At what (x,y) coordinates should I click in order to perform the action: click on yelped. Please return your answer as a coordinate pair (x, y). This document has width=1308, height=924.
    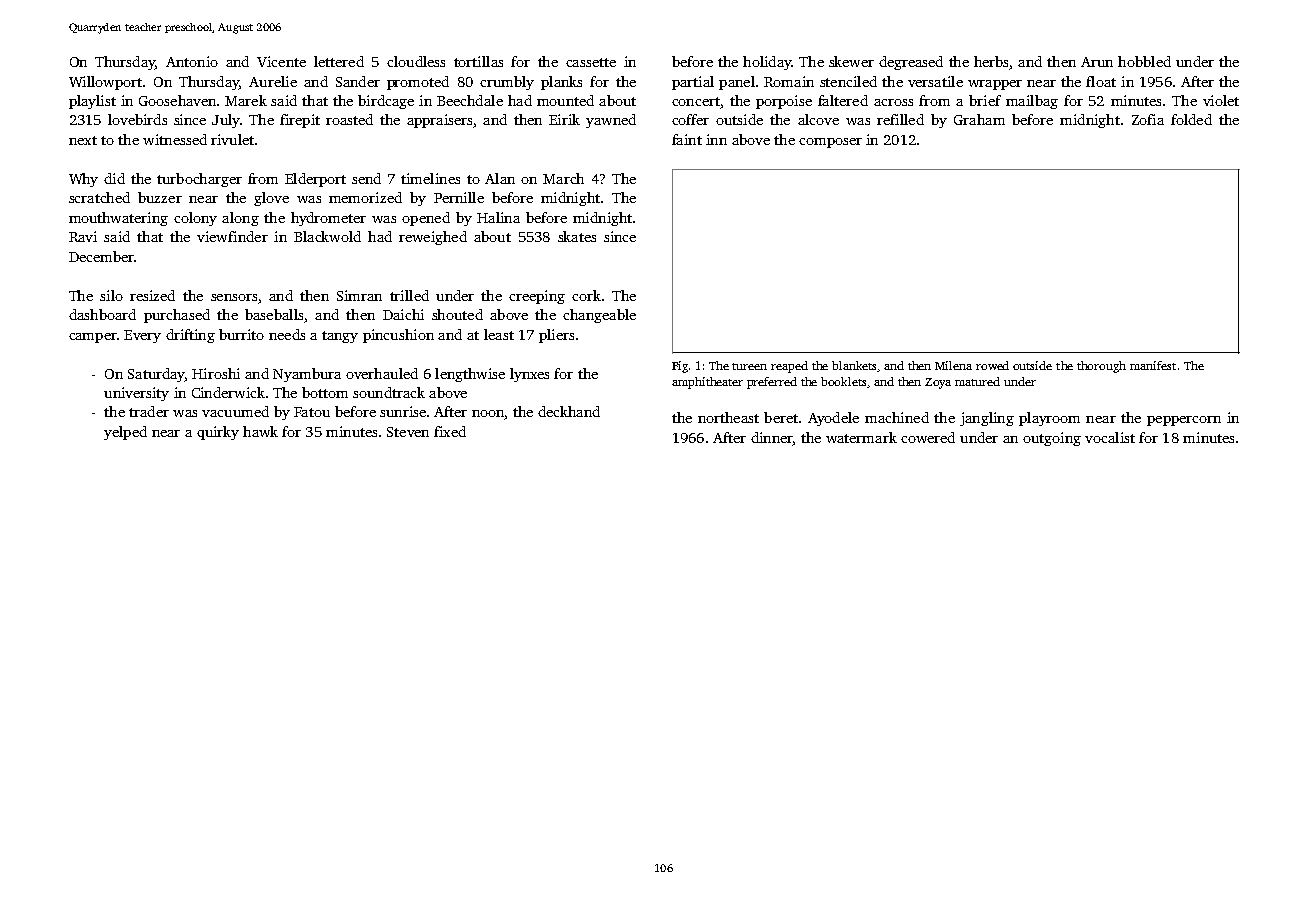
    Looking at the image, I should click on (125, 433).
